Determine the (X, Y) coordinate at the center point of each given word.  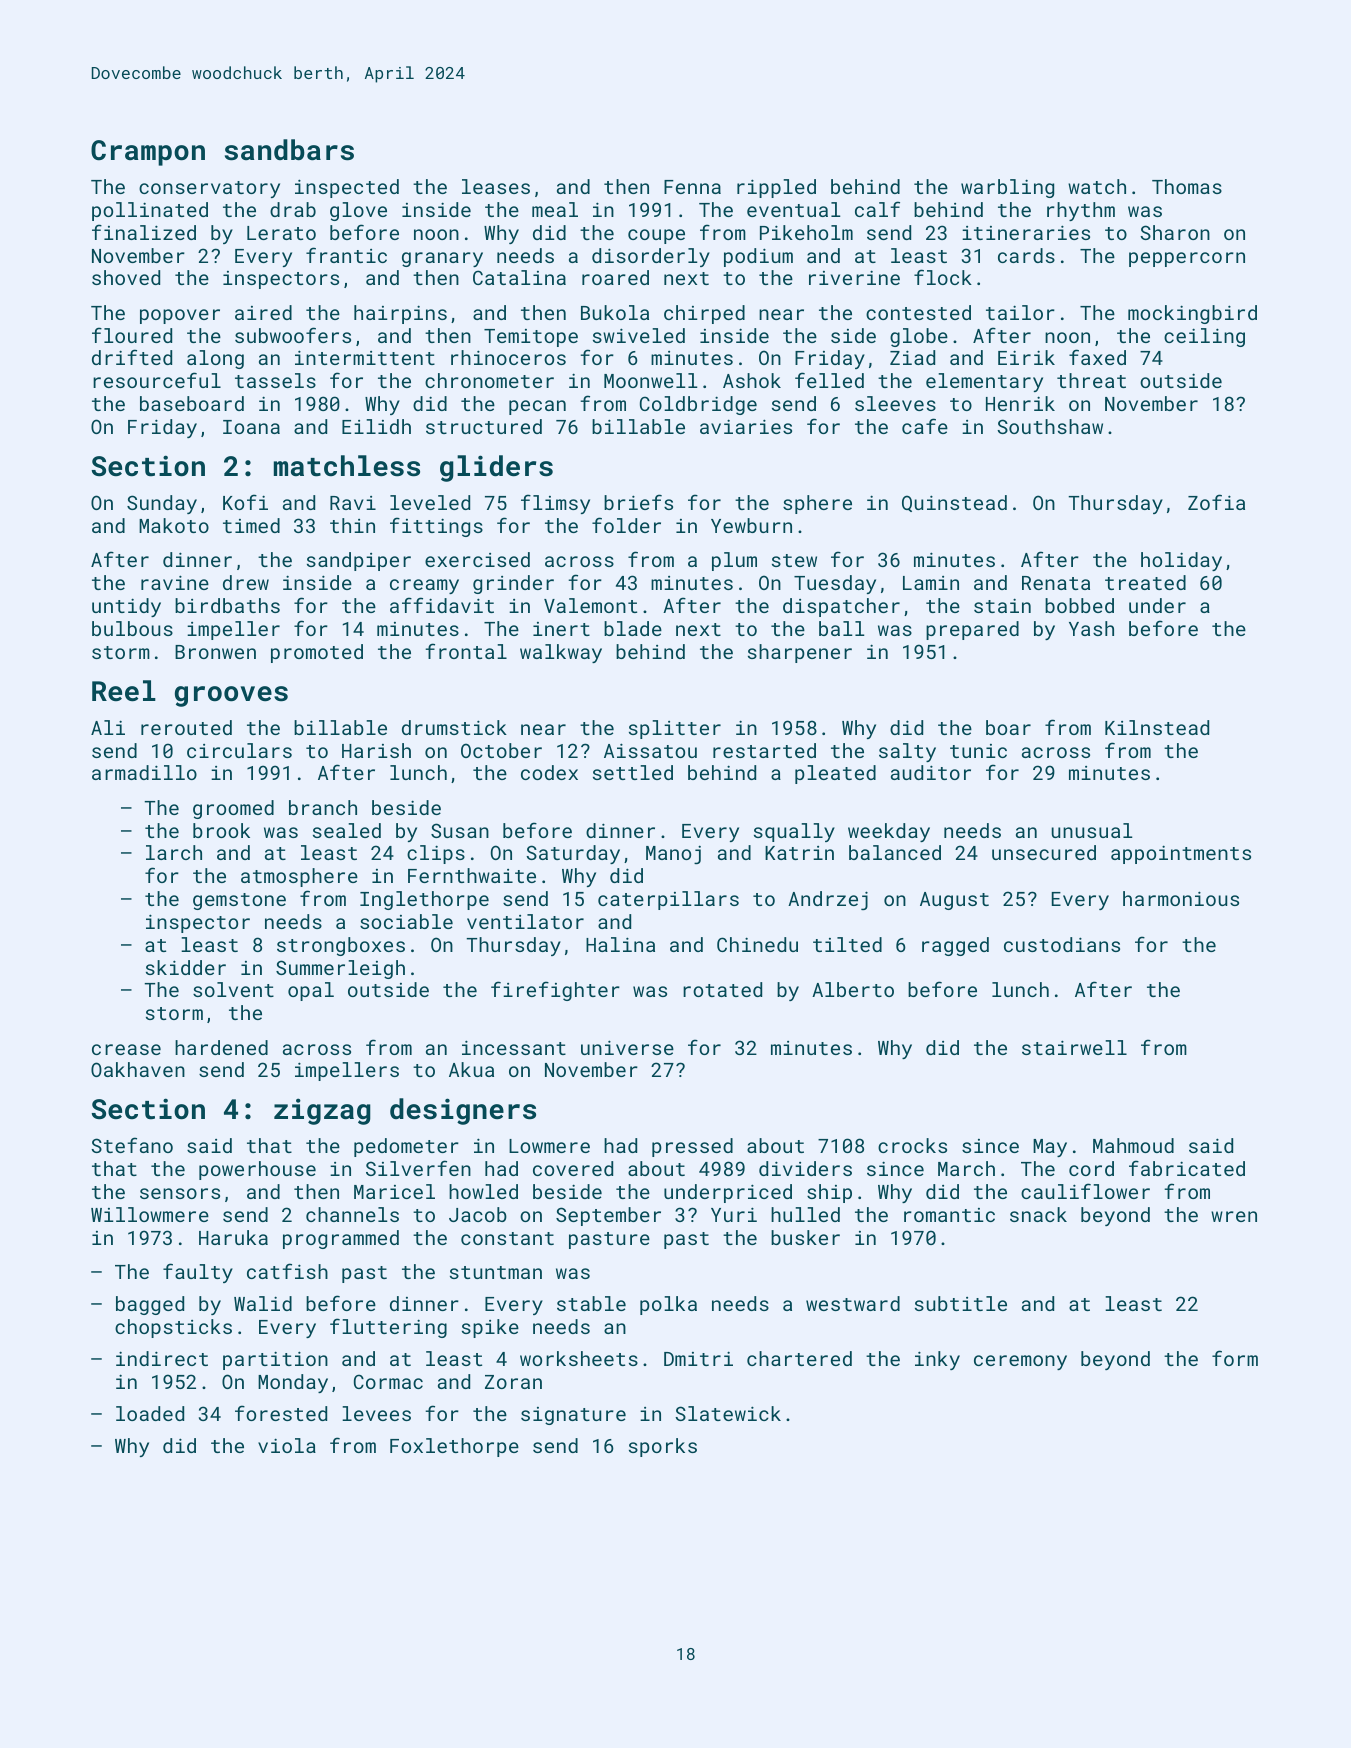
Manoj (673, 854)
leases (496, 186)
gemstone (239, 901)
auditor (931, 772)
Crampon (148, 153)
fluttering (388, 1328)
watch (1097, 186)
